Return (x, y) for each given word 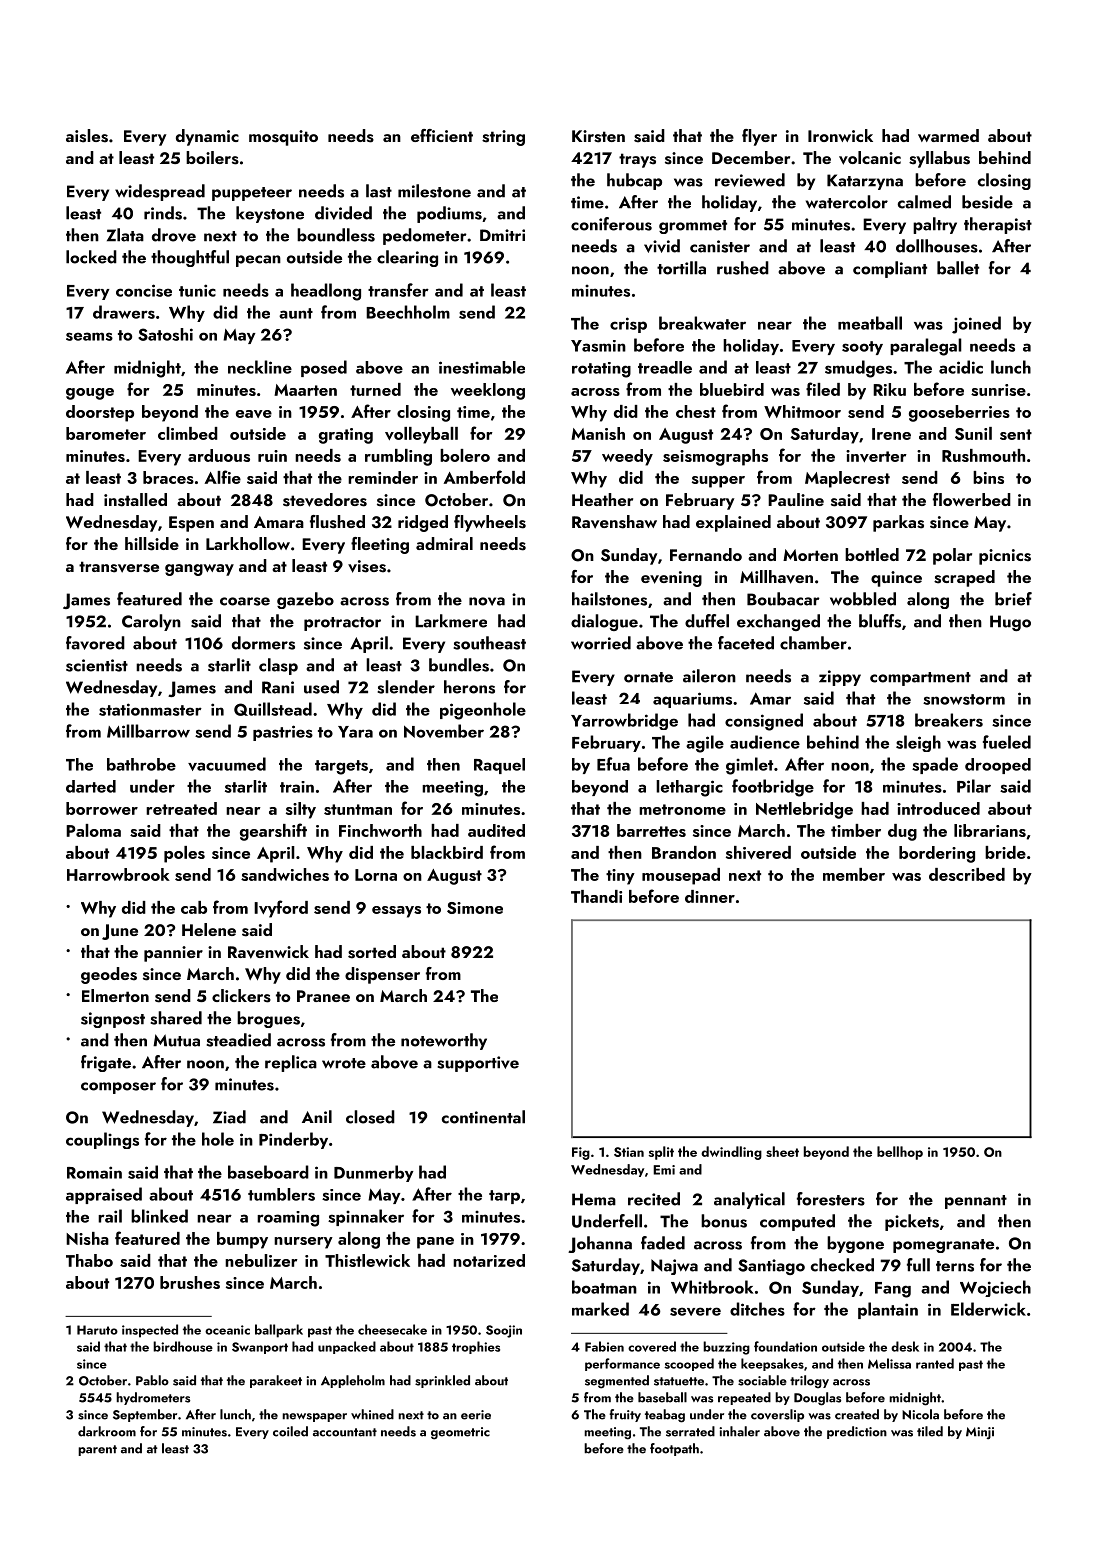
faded (663, 1243)
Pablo (152, 1380)
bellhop (900, 1153)
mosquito (283, 138)
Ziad (229, 1117)
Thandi (596, 896)
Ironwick (840, 135)
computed (797, 1222)
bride (1005, 852)
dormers (263, 643)
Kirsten (598, 136)
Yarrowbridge (624, 721)
